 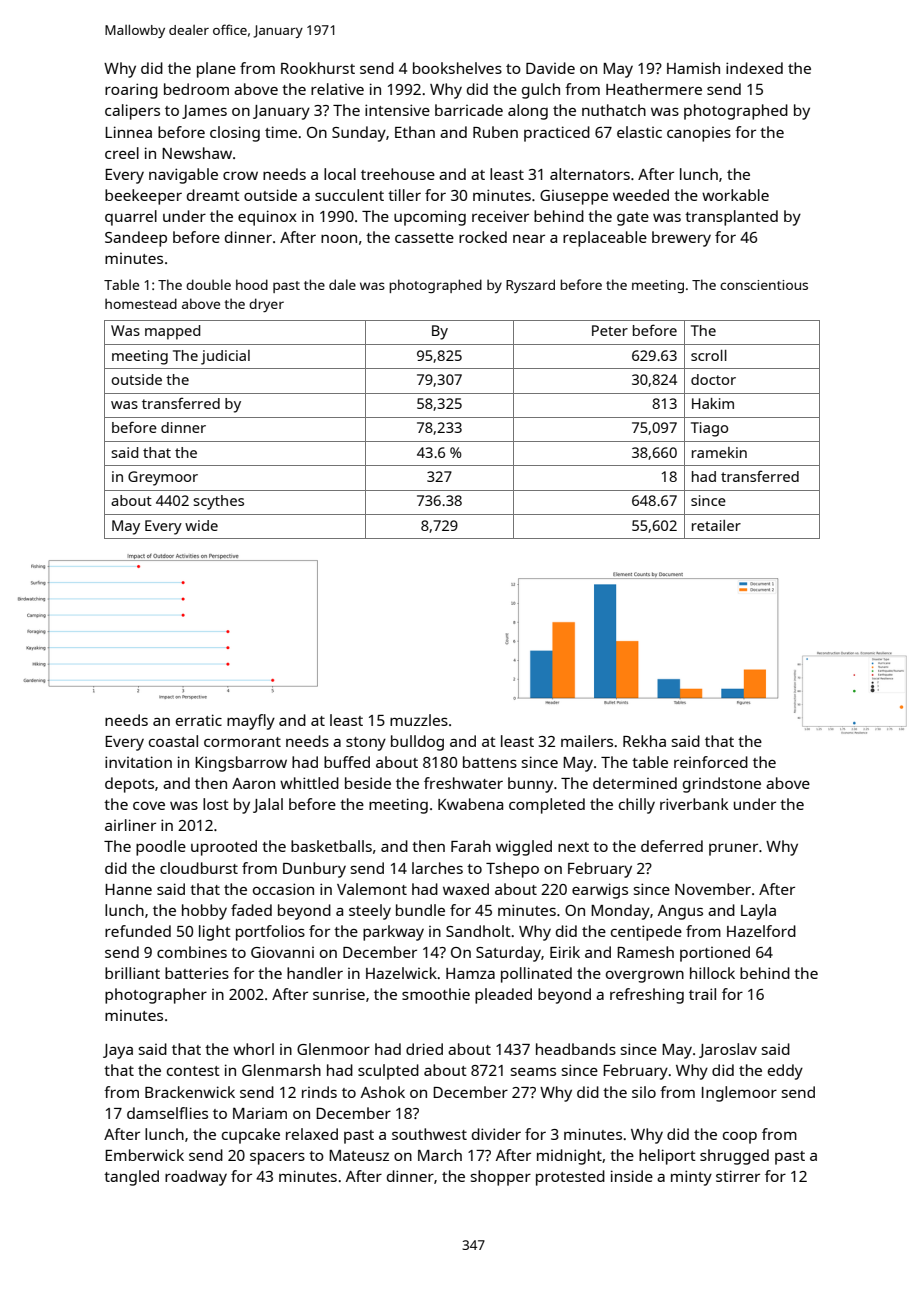 I want to click on wide, so click(x=201, y=525).
